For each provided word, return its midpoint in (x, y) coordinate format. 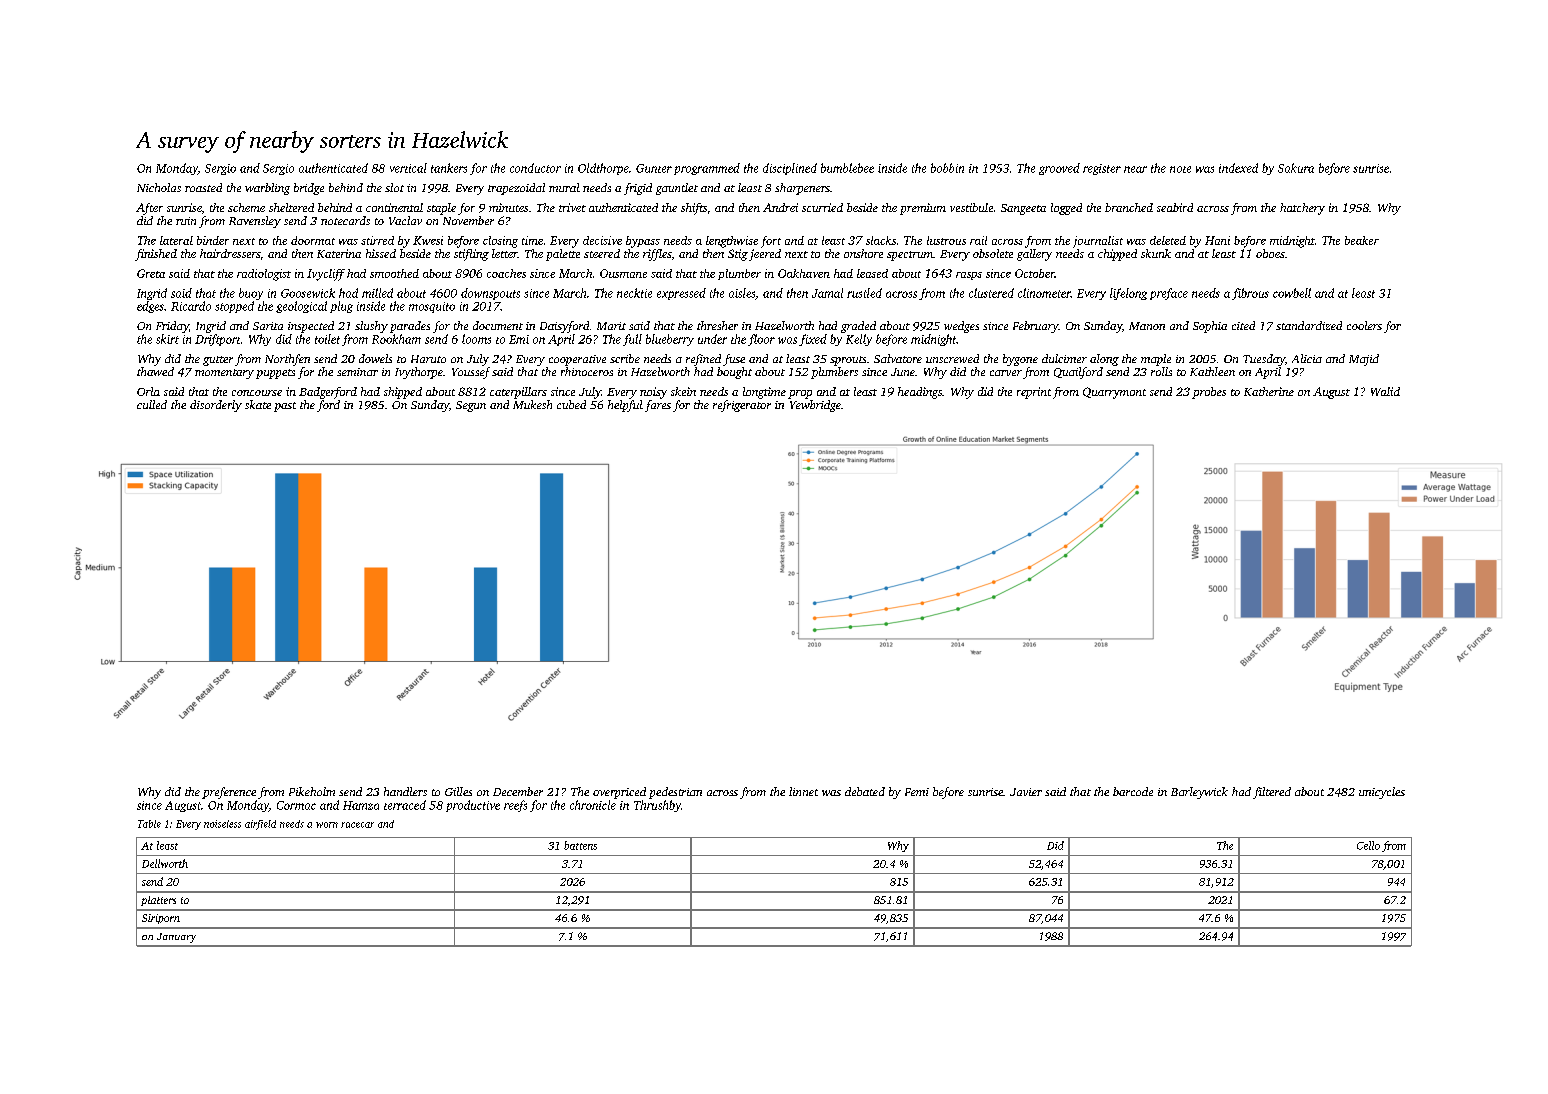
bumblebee (847, 168)
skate (258, 404)
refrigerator (742, 406)
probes (1209, 393)
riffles (657, 255)
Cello (1368, 845)
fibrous (1250, 294)
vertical (408, 168)
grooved (1059, 169)
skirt (167, 339)
